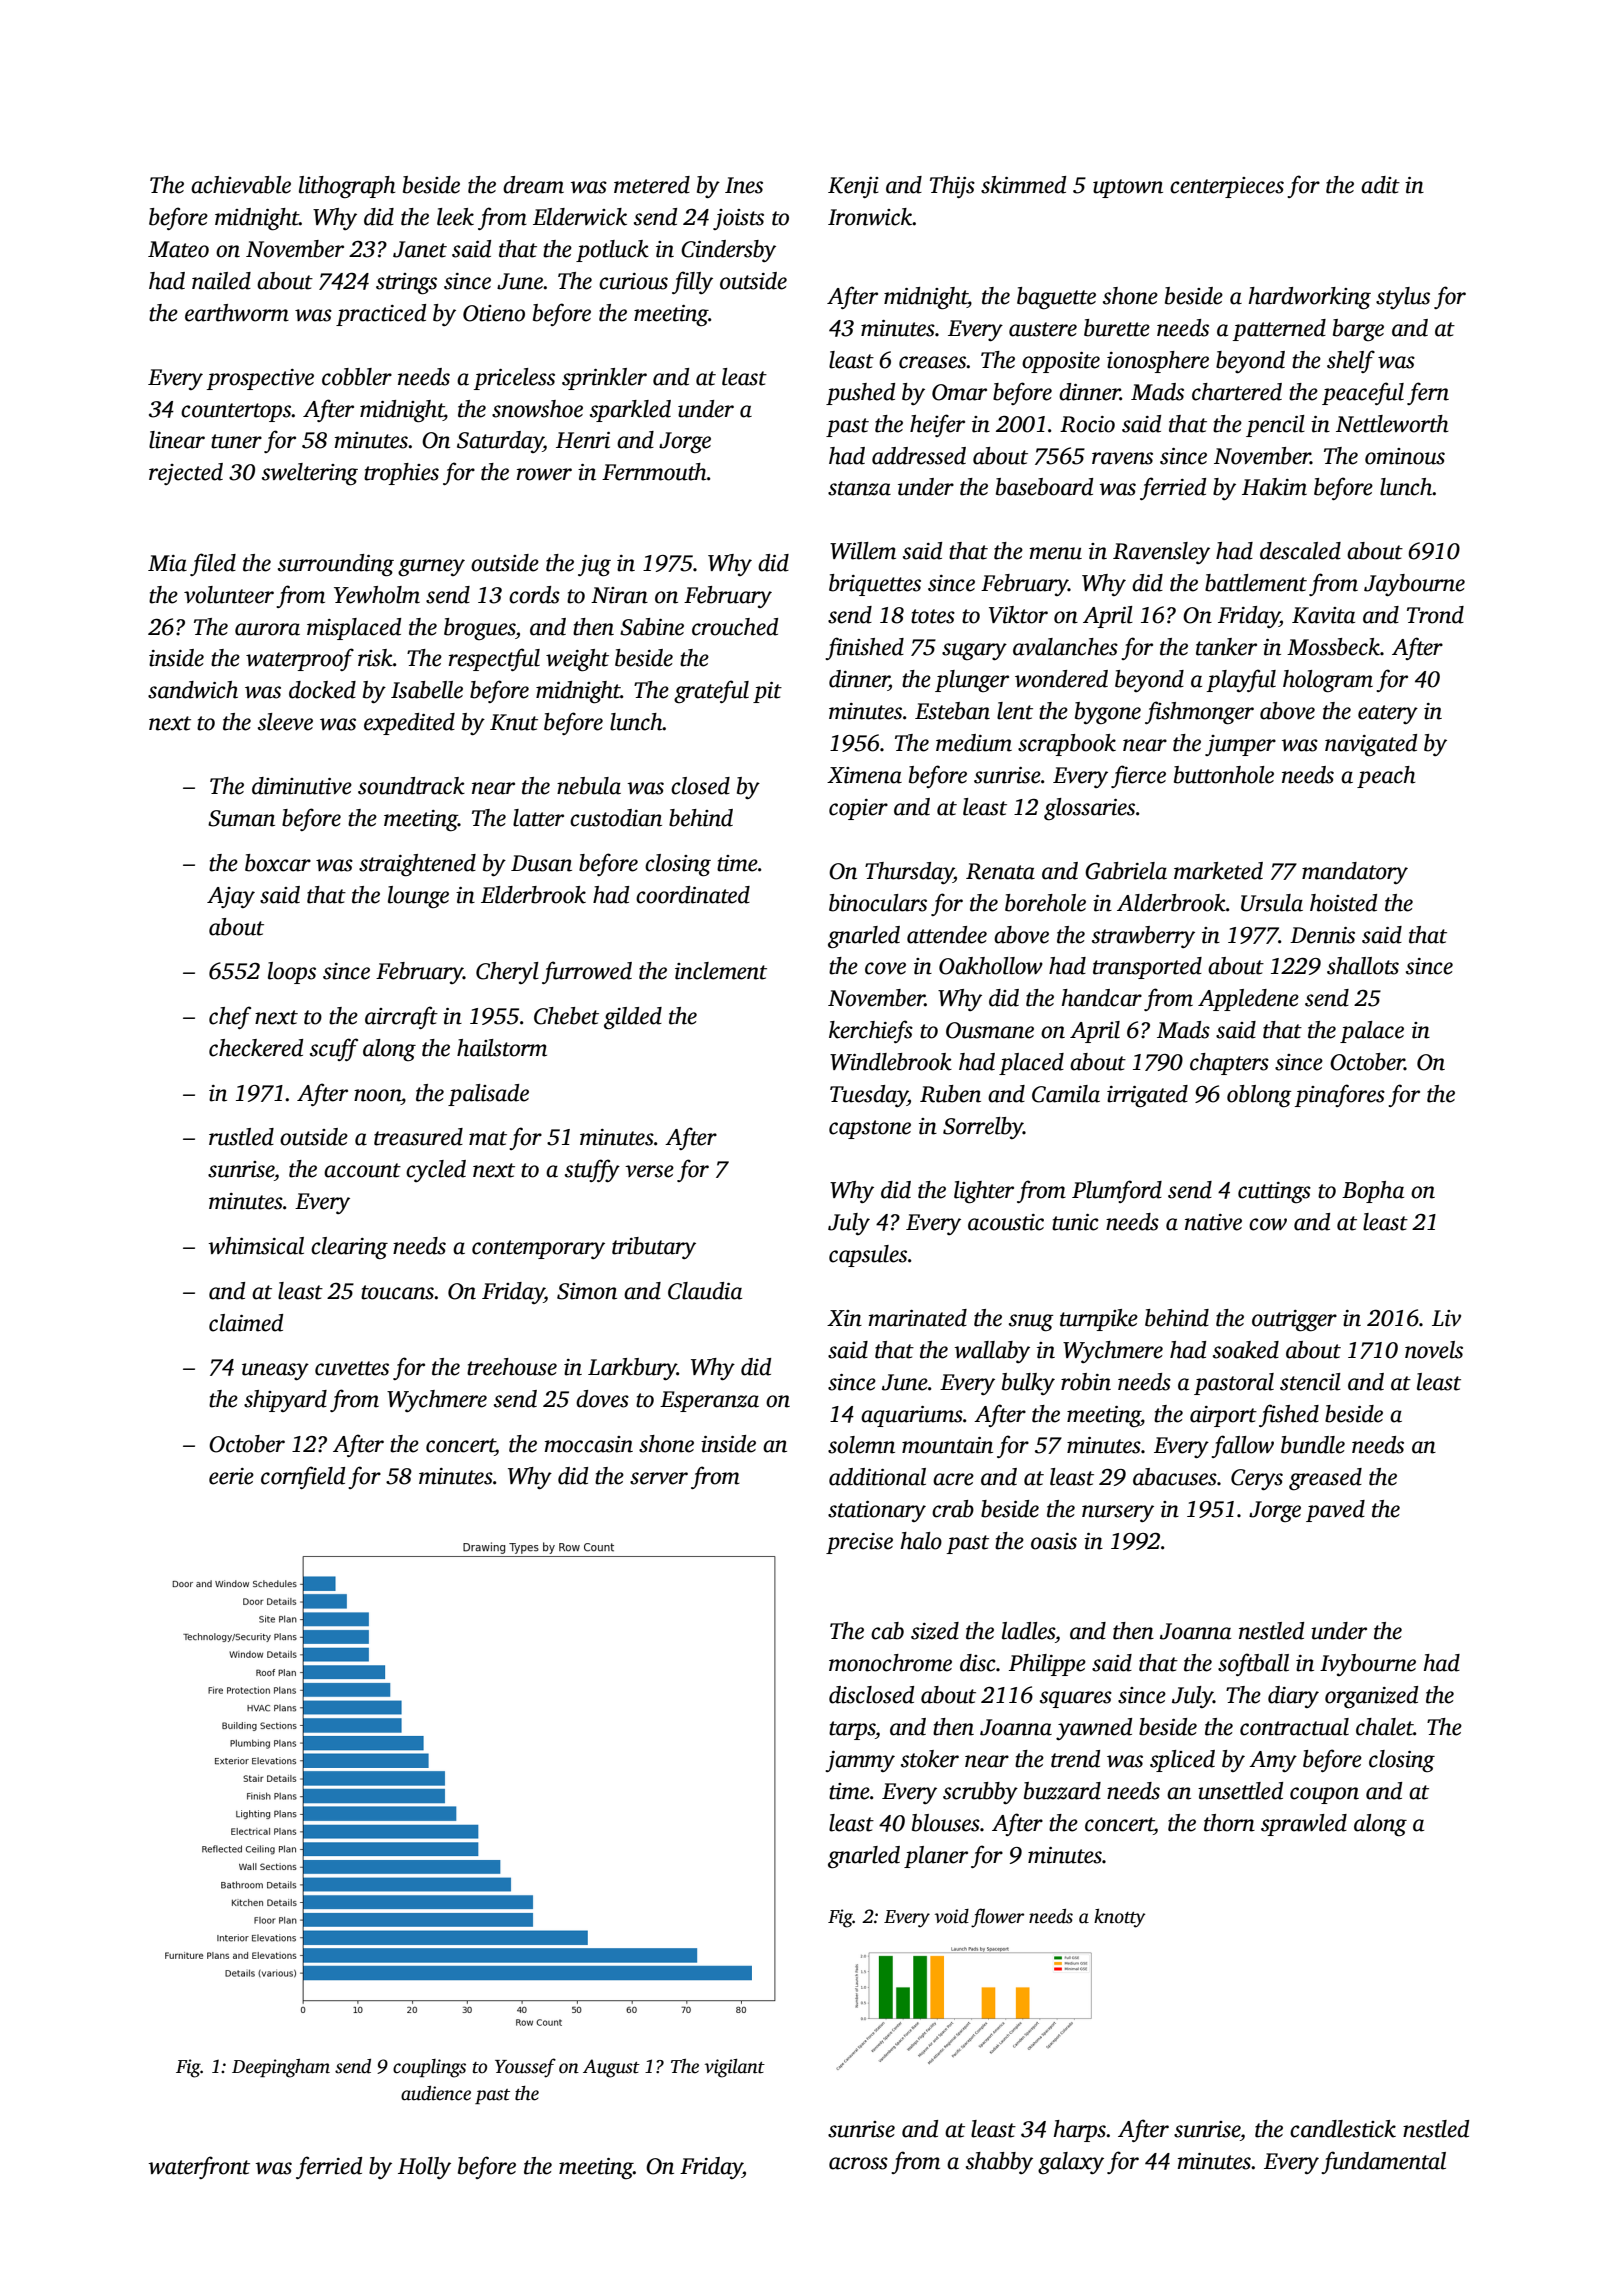 This screenshot has width=1620, height=2292. Describe the element at coordinates (1126, 871) in the screenshot. I see `Gabriela` at that location.
